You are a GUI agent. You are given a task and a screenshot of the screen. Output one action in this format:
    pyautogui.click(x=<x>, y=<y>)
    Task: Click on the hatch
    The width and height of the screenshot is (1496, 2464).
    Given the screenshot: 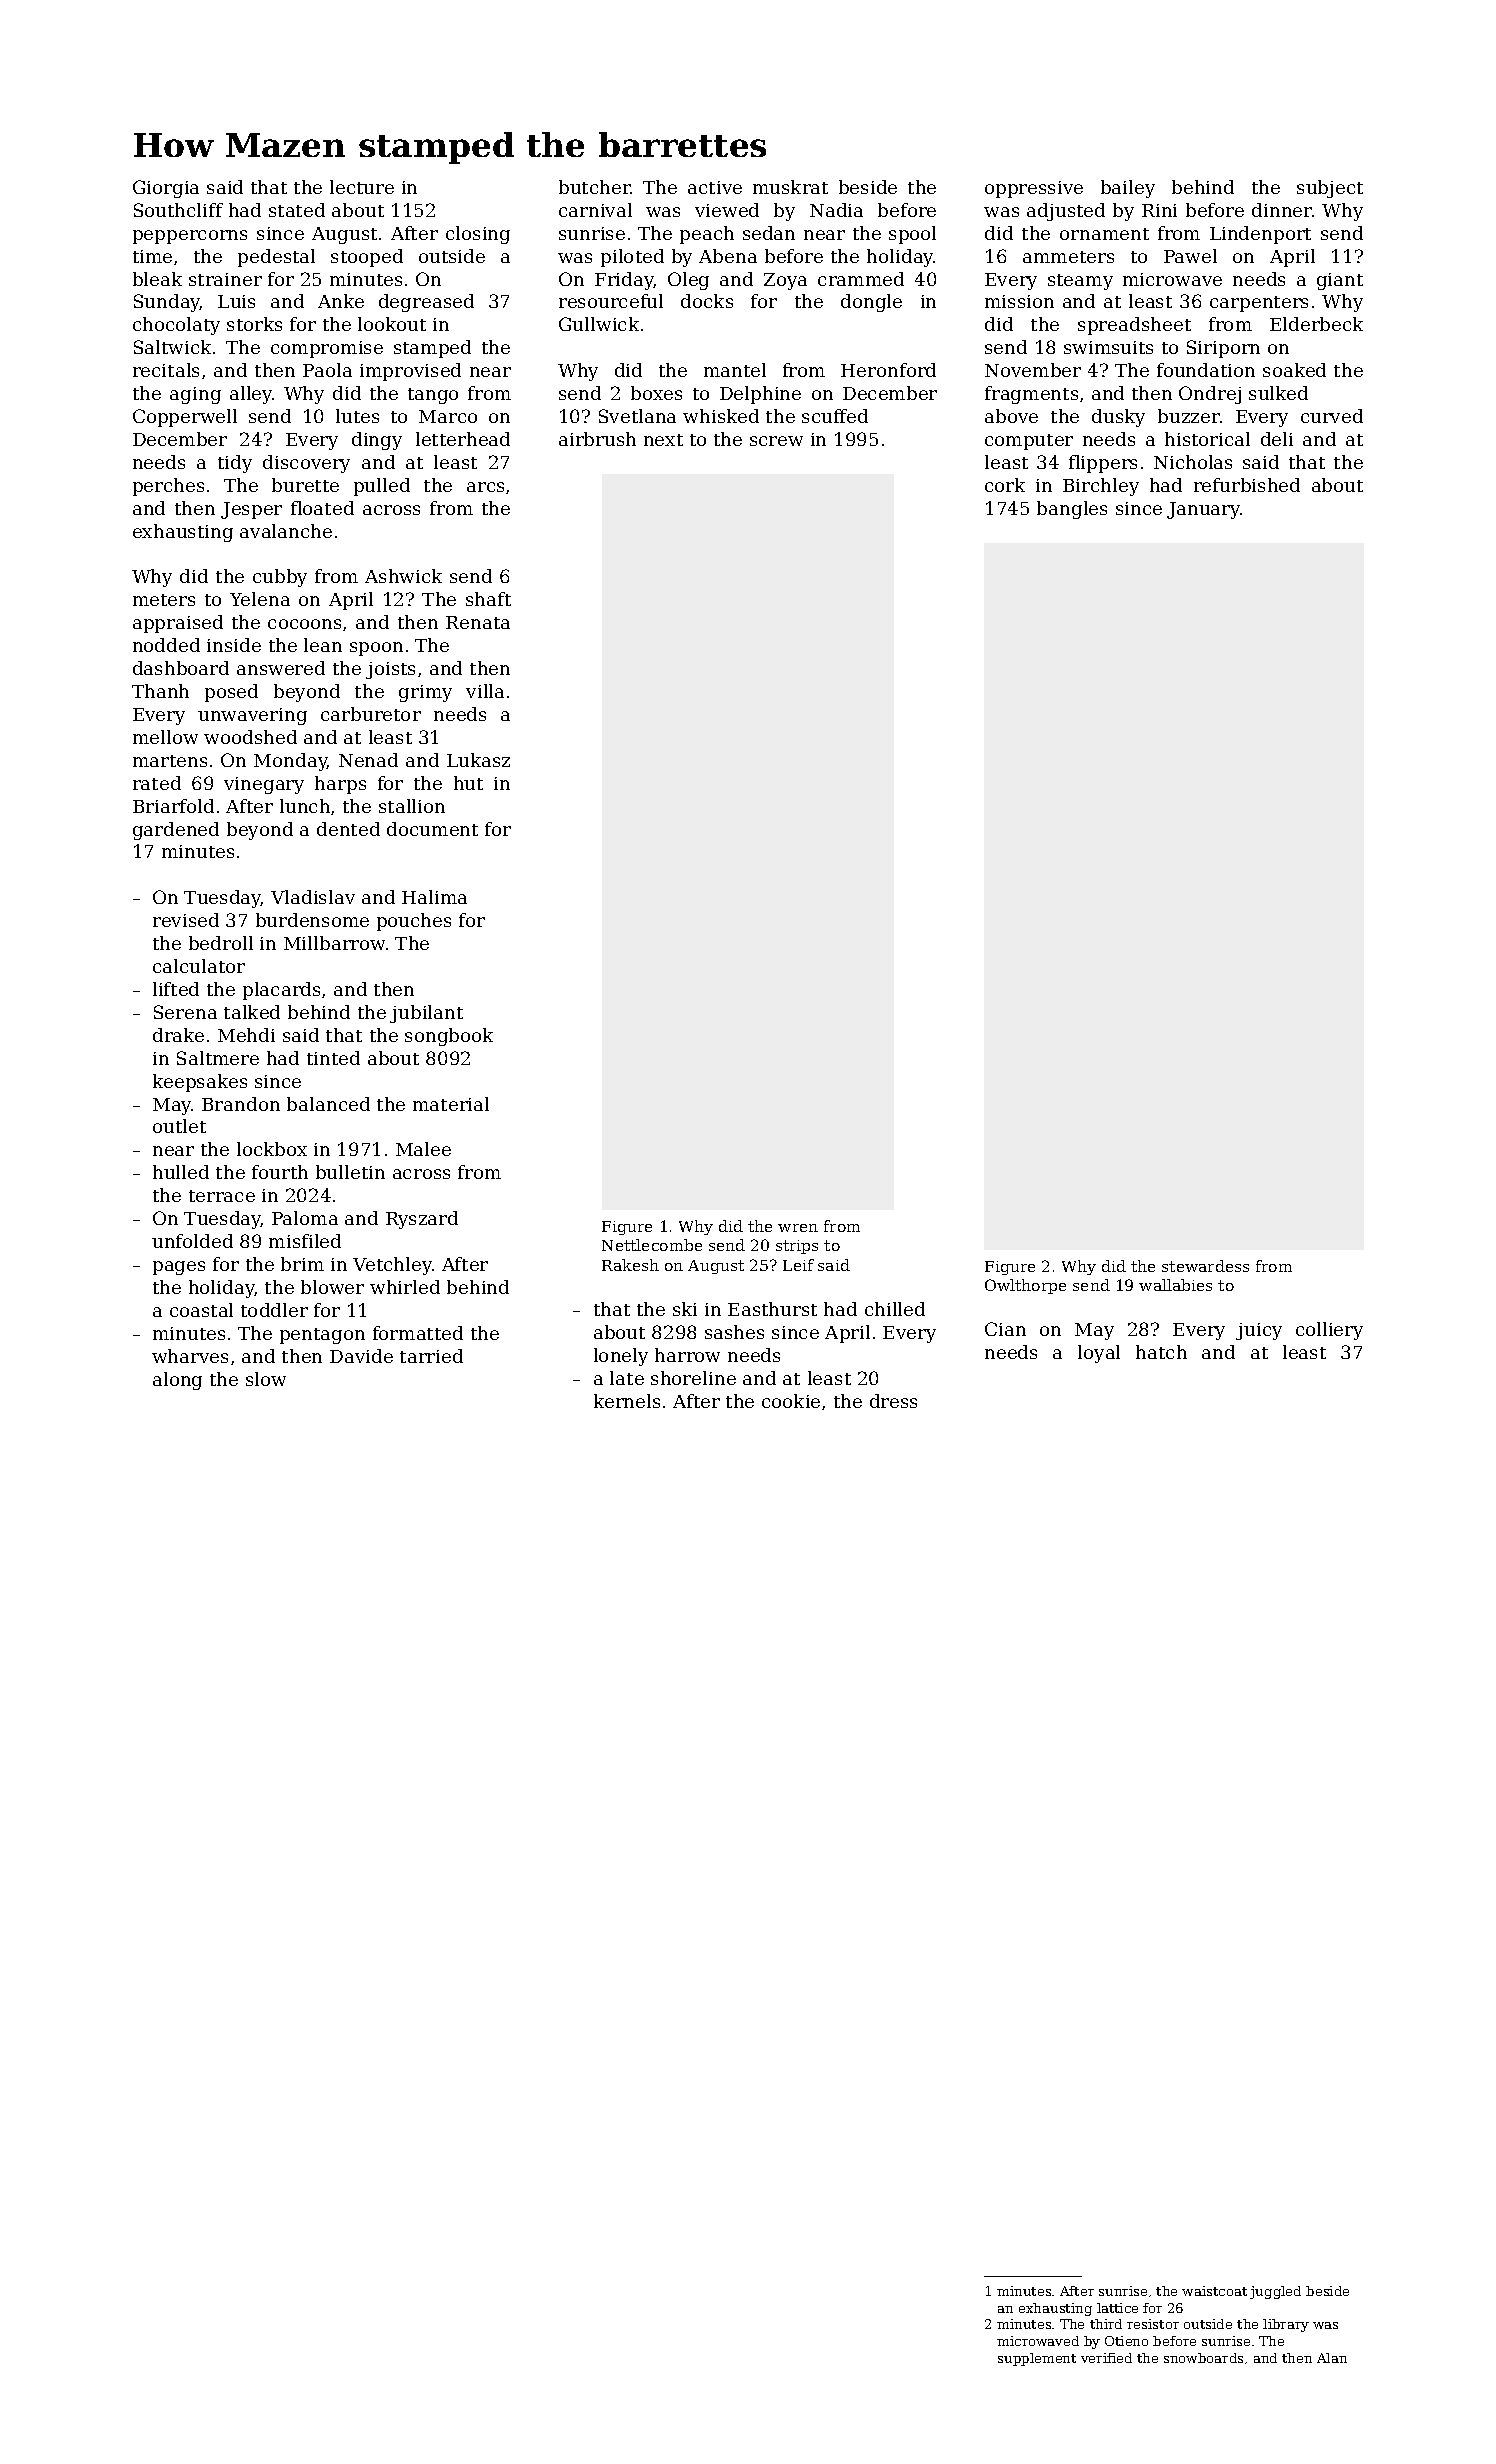 What is the action you would take?
    pyautogui.click(x=1161, y=1352)
